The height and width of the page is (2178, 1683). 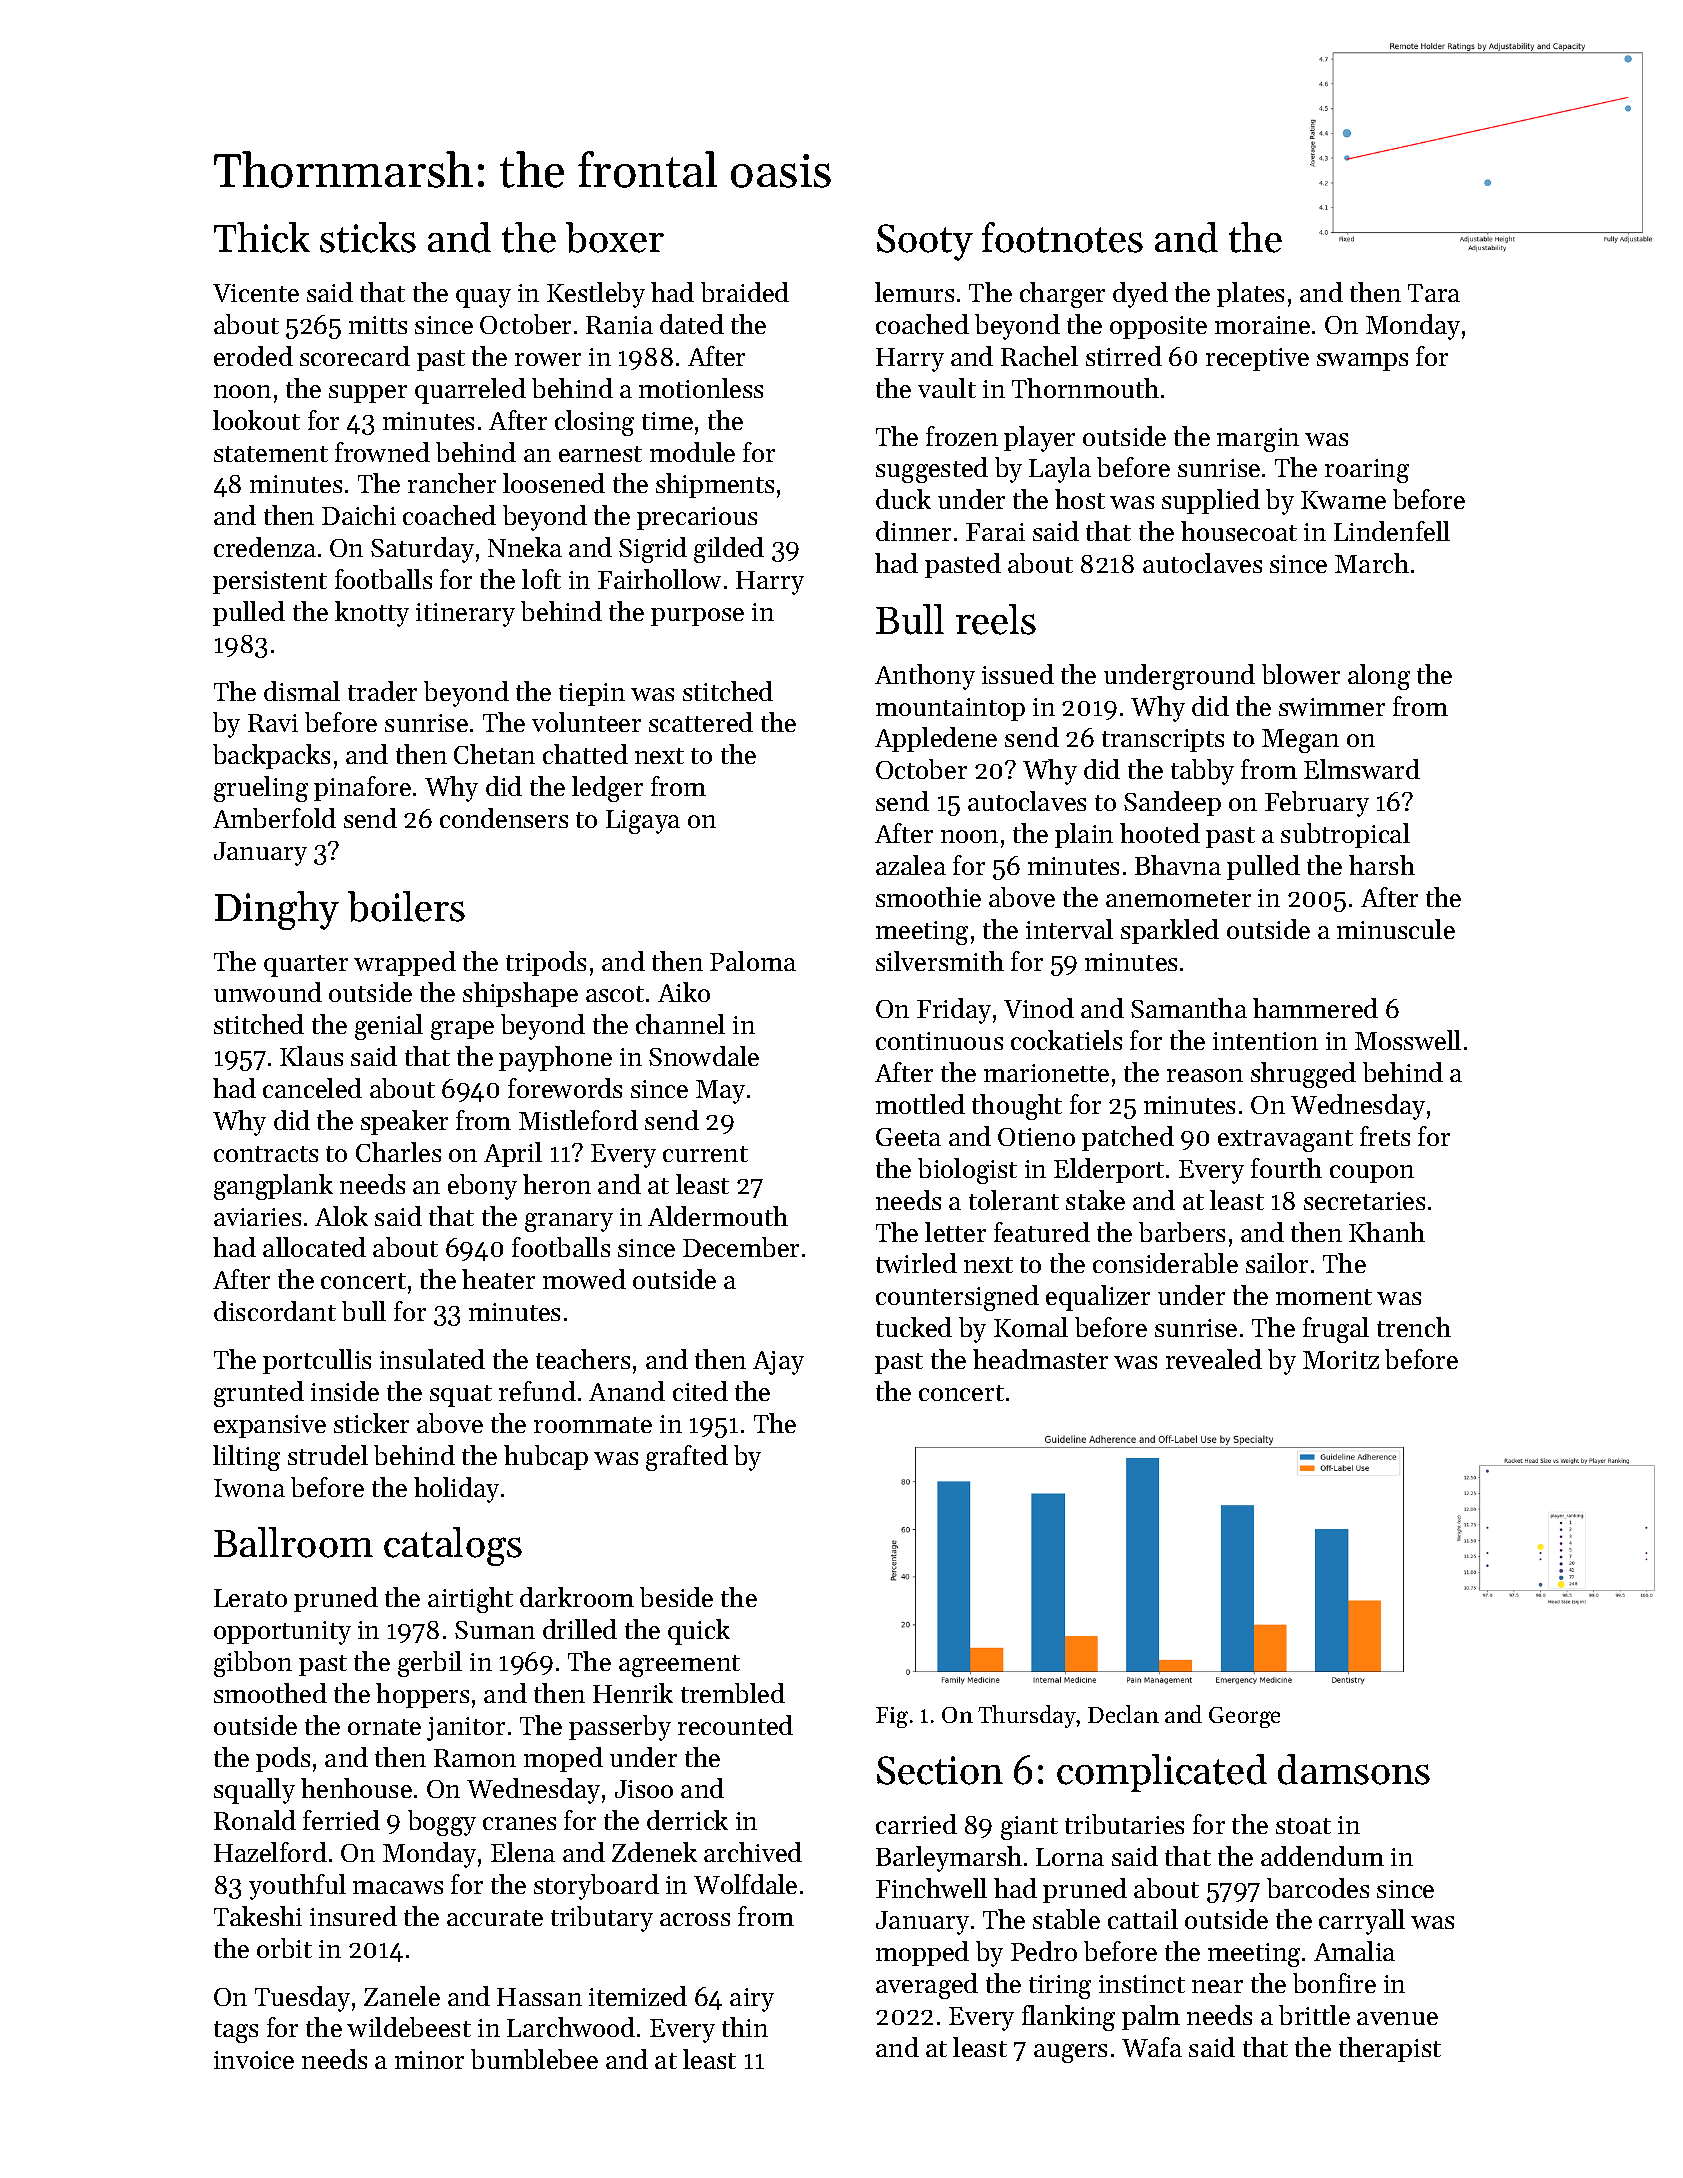 What do you see at coordinates (1434, 293) in the page?
I see `Tara` at bounding box center [1434, 293].
